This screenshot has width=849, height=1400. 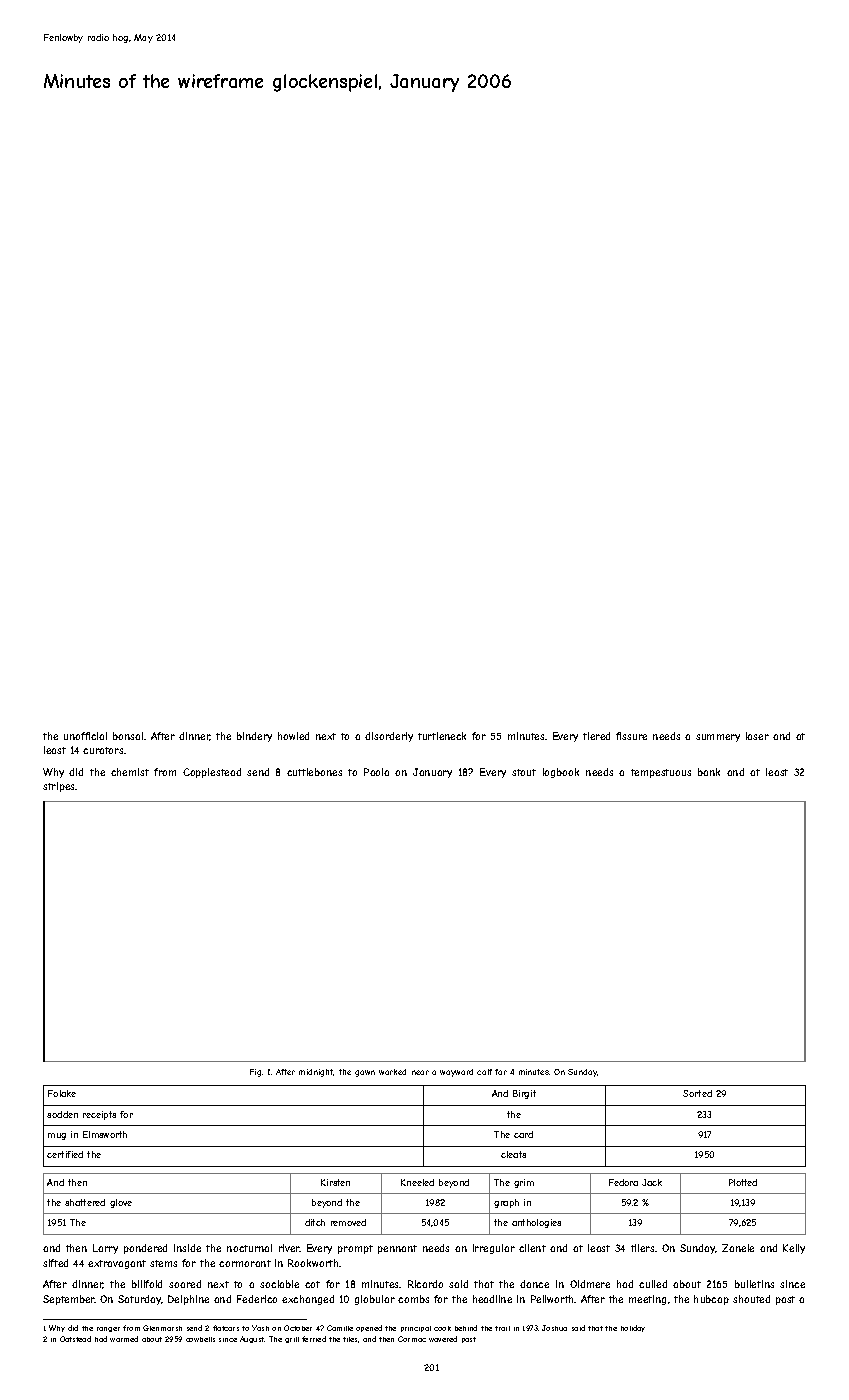 I want to click on receipts, so click(x=99, y=1115).
